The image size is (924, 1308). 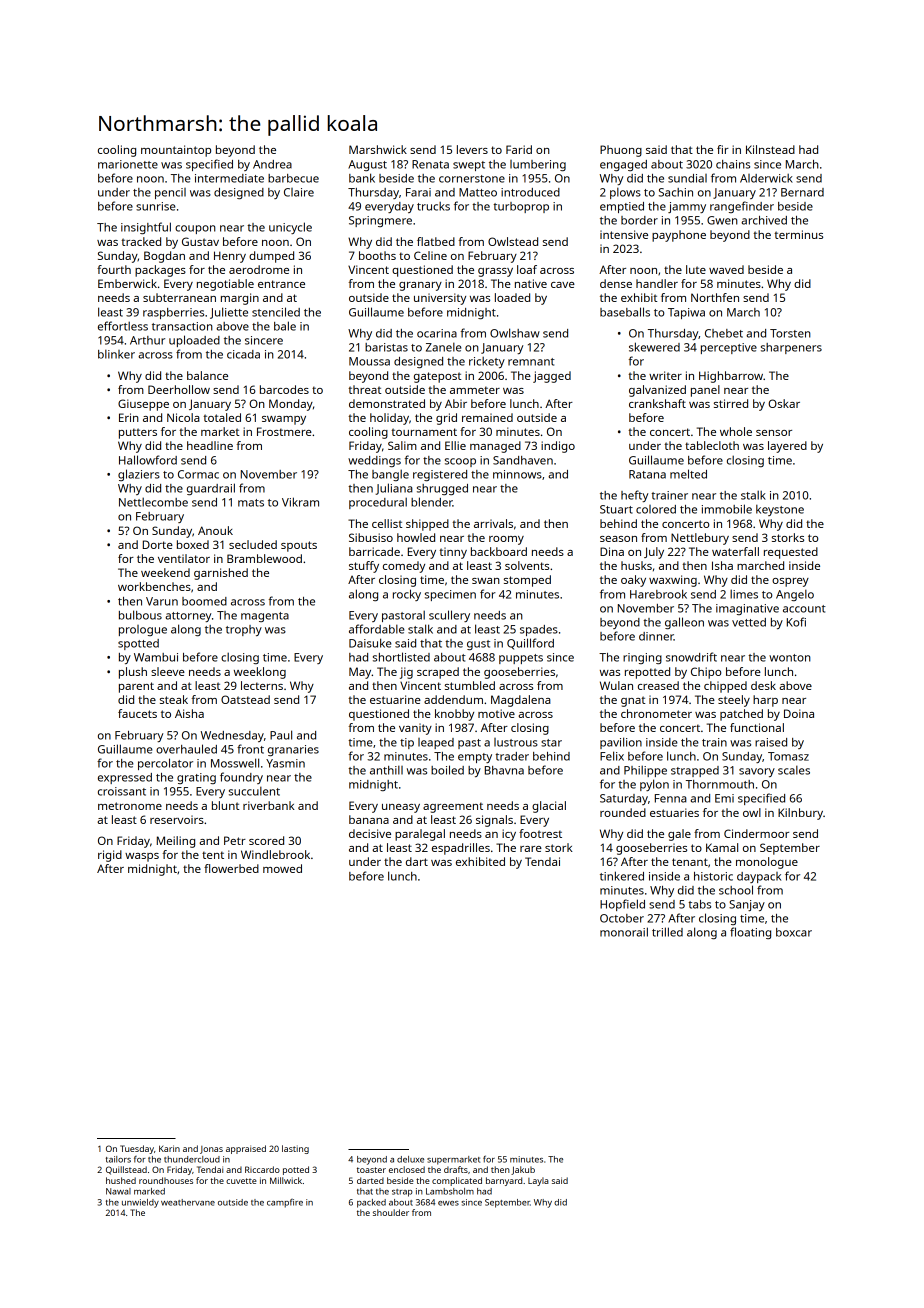 I want to click on bale, so click(x=285, y=326).
